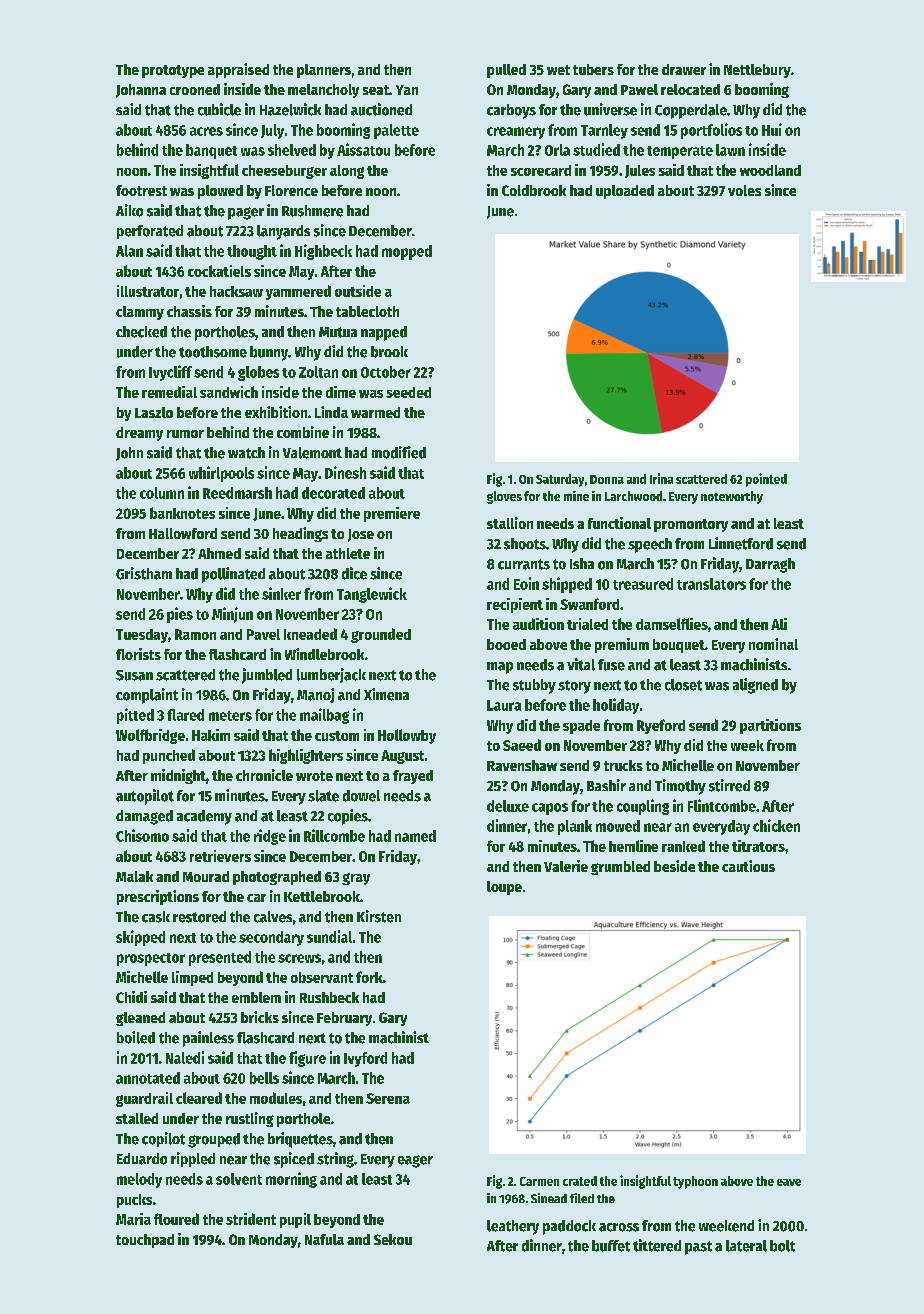 This screenshot has width=924, height=1314. I want to click on paddock, so click(569, 1227).
